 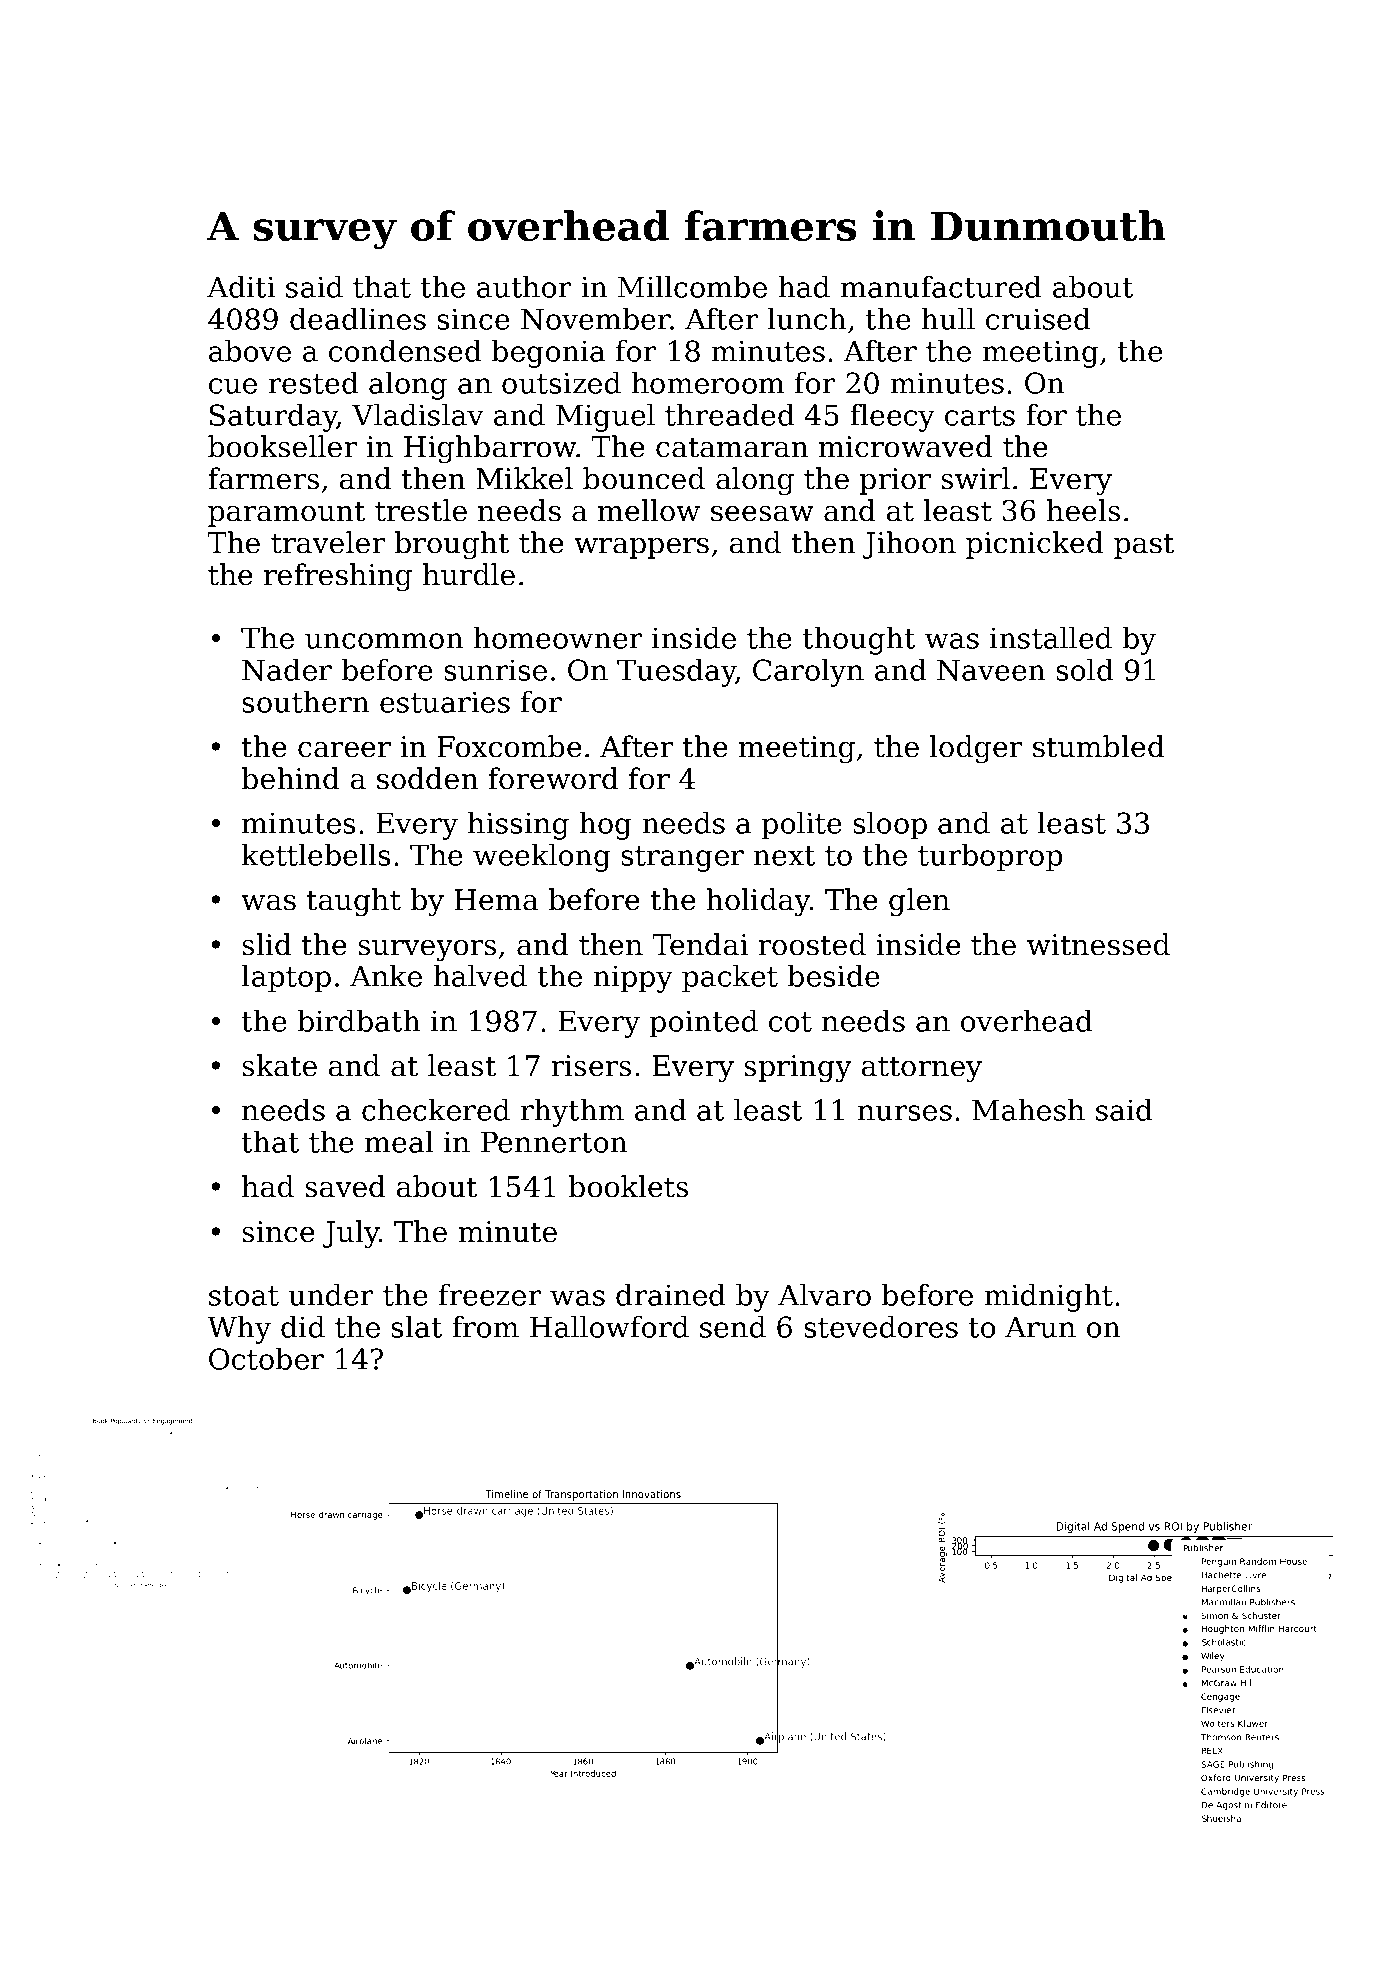 What do you see at coordinates (358, 319) in the screenshot?
I see `deadlines` at bounding box center [358, 319].
